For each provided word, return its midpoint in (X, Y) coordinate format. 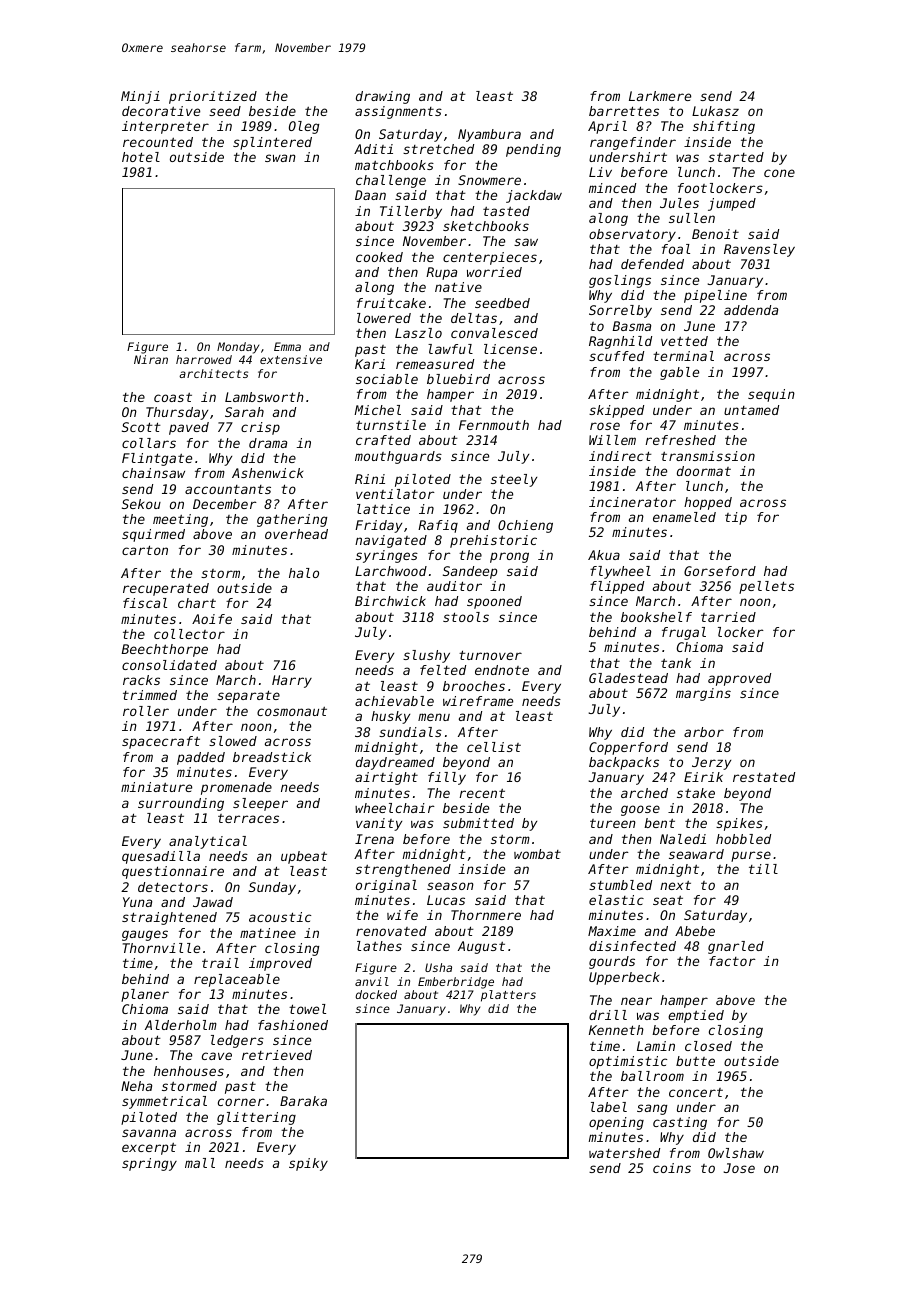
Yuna (137, 902)
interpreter (165, 127)
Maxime (612, 931)
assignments (398, 112)
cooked (379, 257)
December (225, 504)
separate (248, 696)
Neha (136, 1086)
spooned (494, 602)
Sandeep (470, 572)
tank (676, 663)
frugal (684, 633)
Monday (238, 348)
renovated (391, 931)
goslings (620, 281)
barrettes (624, 111)
